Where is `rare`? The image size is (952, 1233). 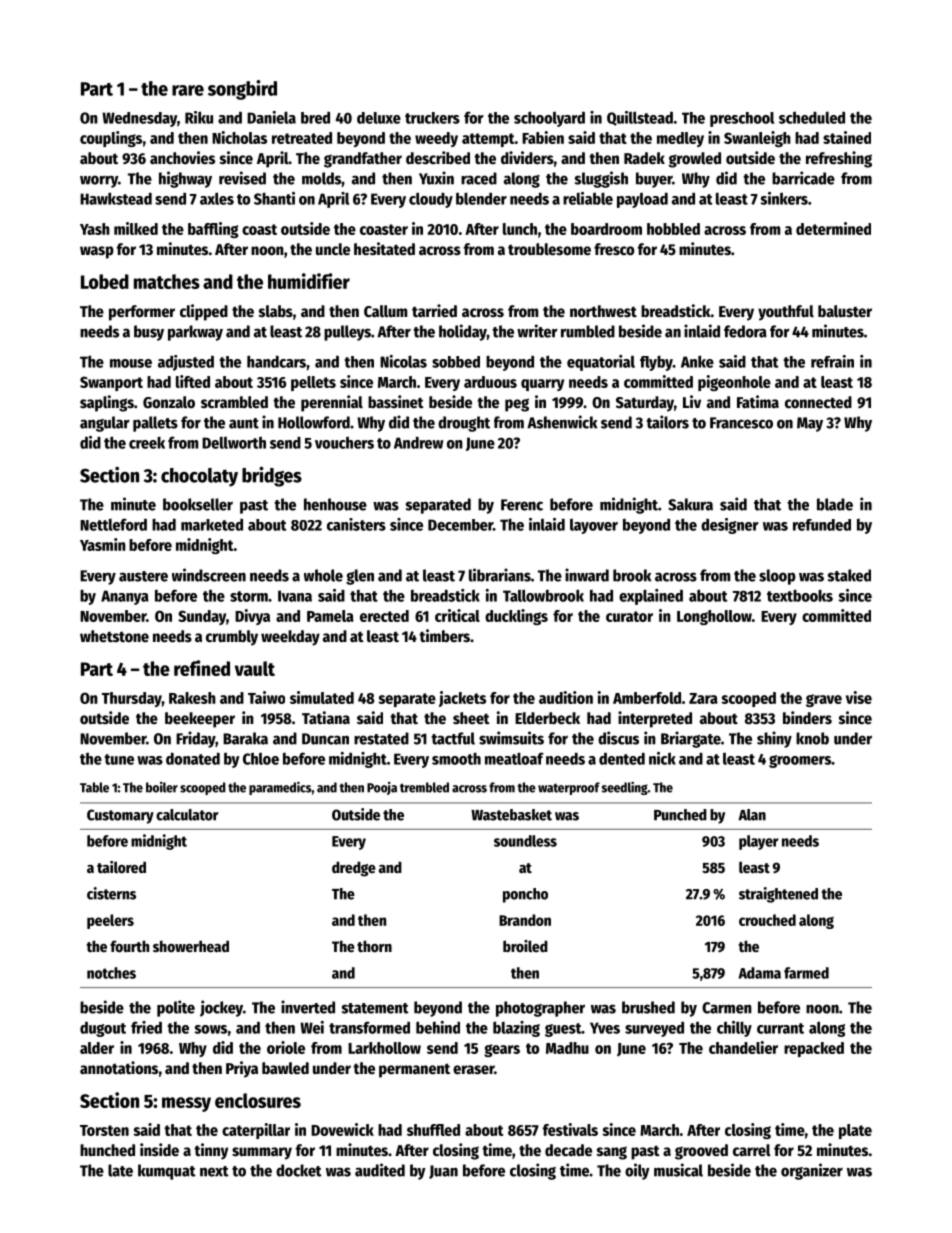 rare is located at coordinates (188, 90).
